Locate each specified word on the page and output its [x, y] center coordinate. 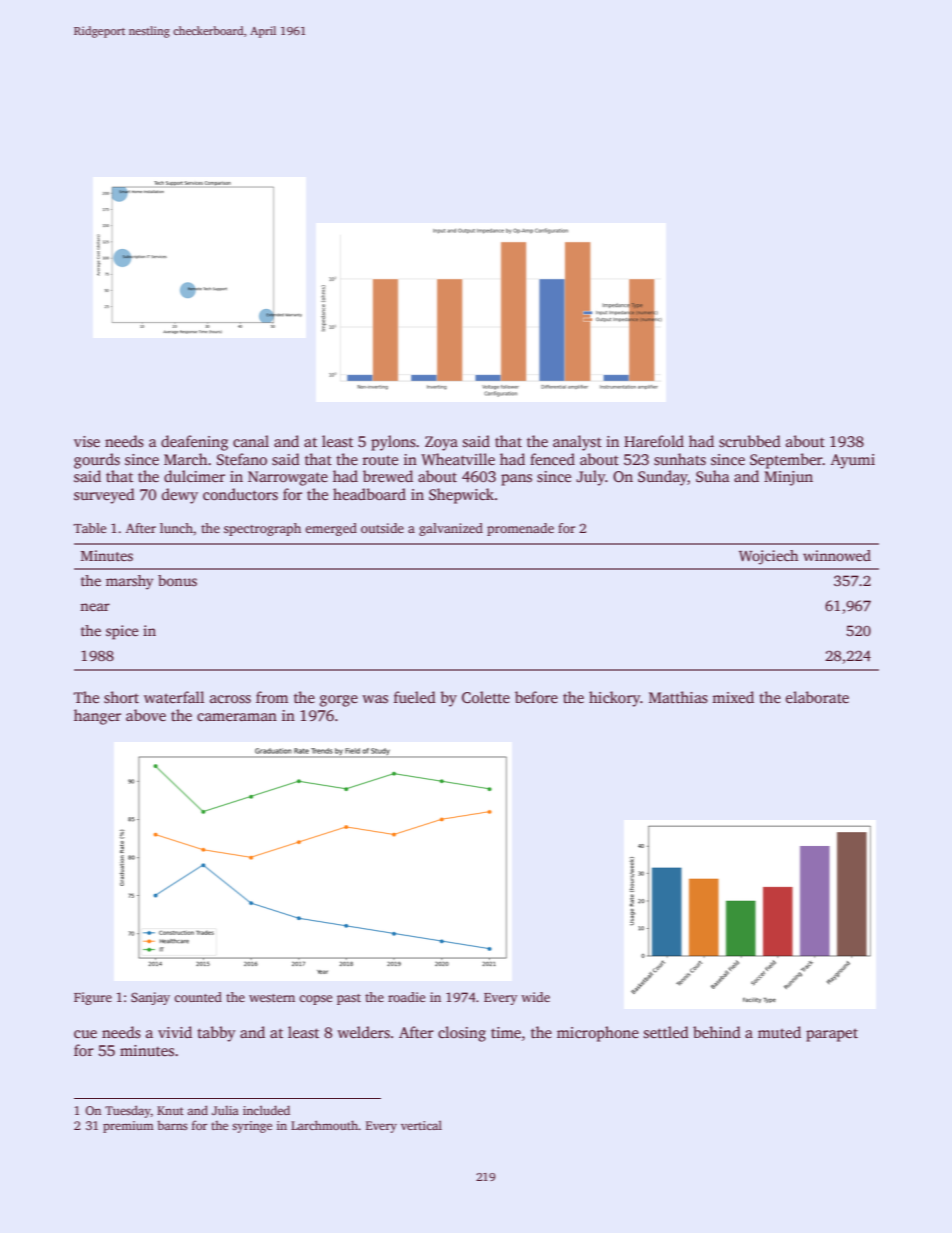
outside [382, 528]
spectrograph [262, 529]
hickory [615, 699]
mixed [733, 697]
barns [172, 1125]
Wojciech [768, 557]
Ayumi [853, 461]
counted [198, 997]
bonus [177, 580]
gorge [339, 701]
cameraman [237, 717]
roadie [406, 997]
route [380, 460]
